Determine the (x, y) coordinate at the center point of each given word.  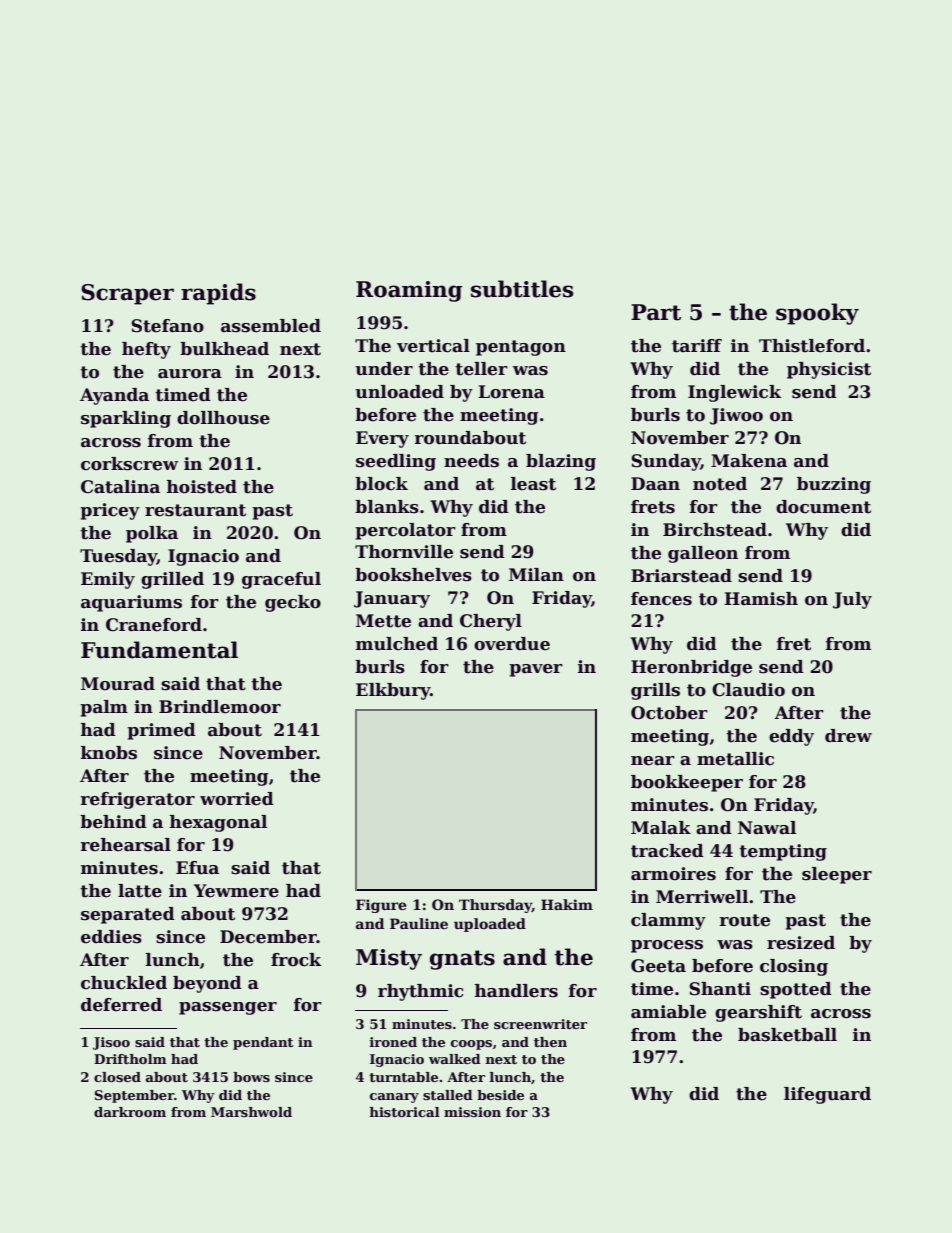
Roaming (409, 291)
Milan (536, 575)
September (134, 1096)
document (823, 507)
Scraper (127, 294)
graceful (281, 580)
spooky (817, 314)
